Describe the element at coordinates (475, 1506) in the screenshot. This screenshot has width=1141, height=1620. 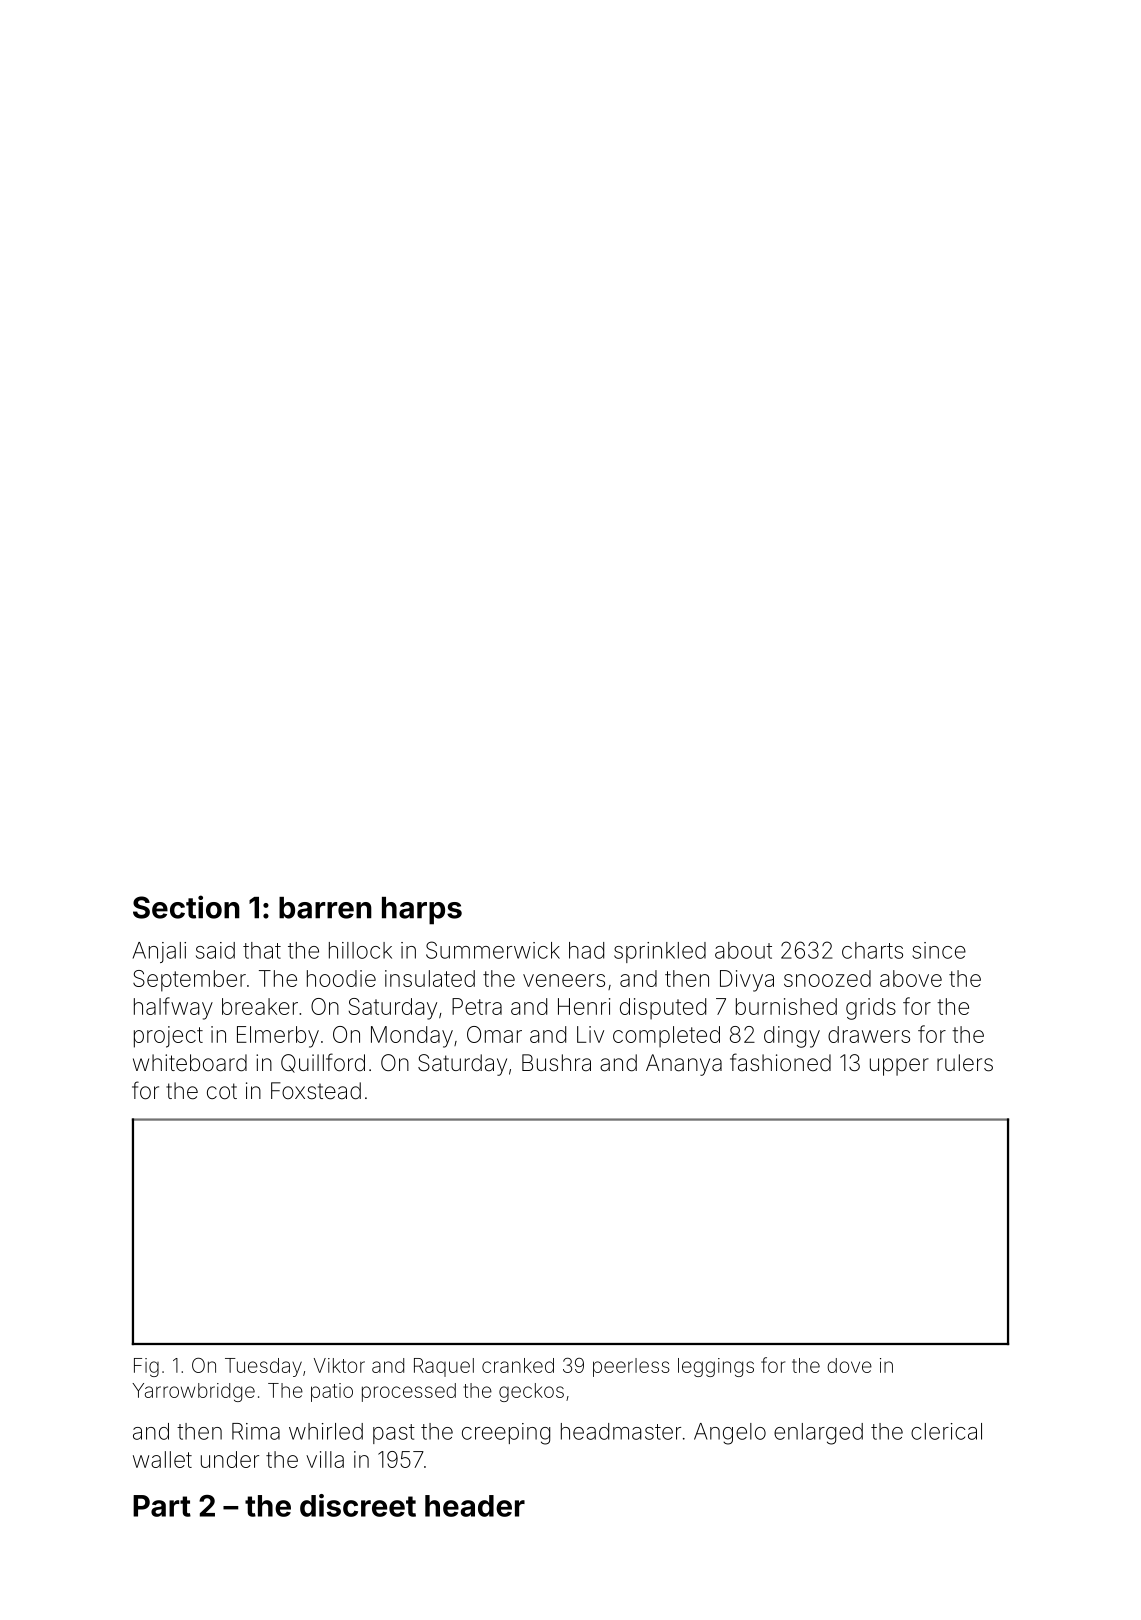
I see `header` at that location.
